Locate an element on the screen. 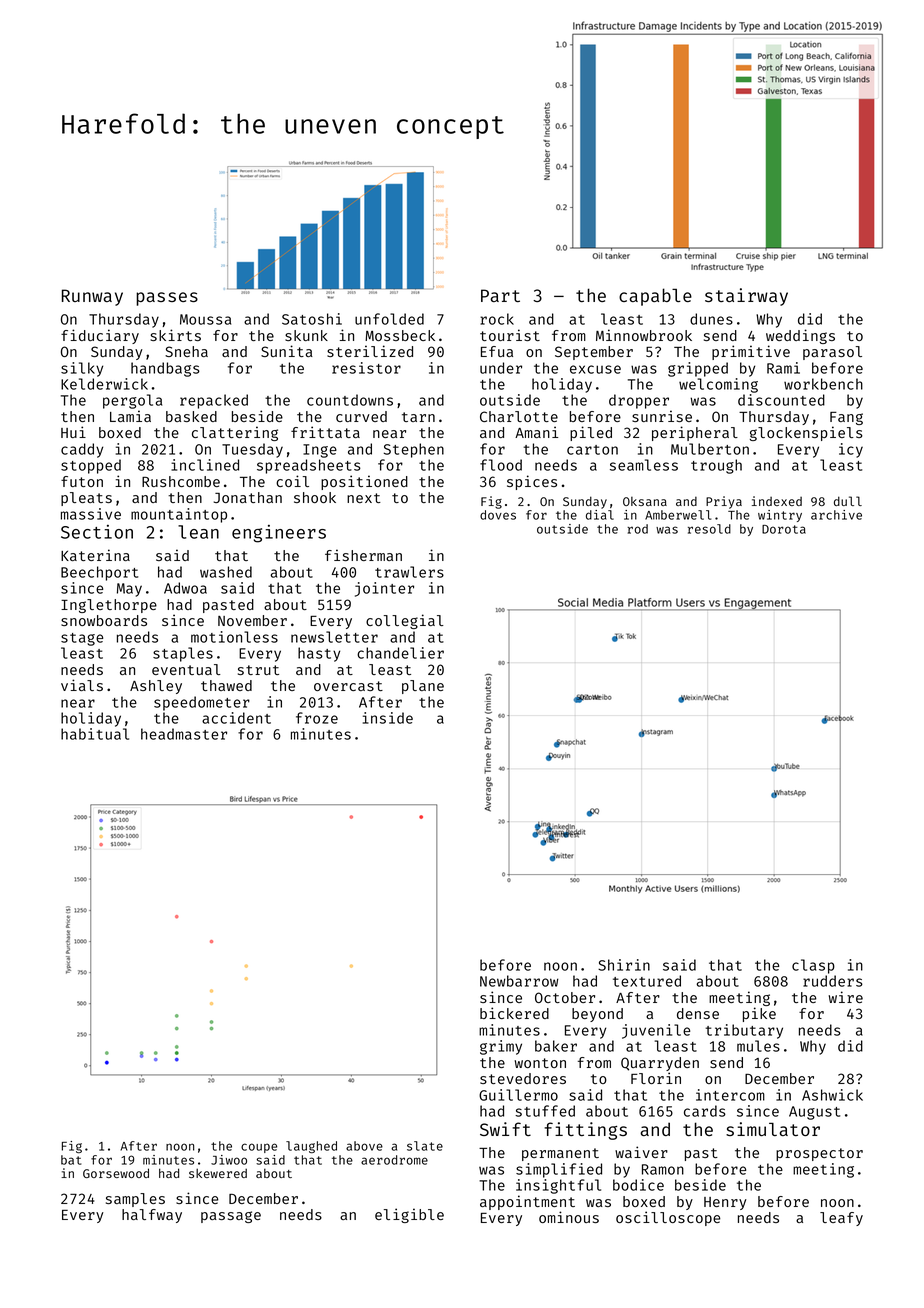 This screenshot has width=924, height=1308. froze is located at coordinates (317, 718).
